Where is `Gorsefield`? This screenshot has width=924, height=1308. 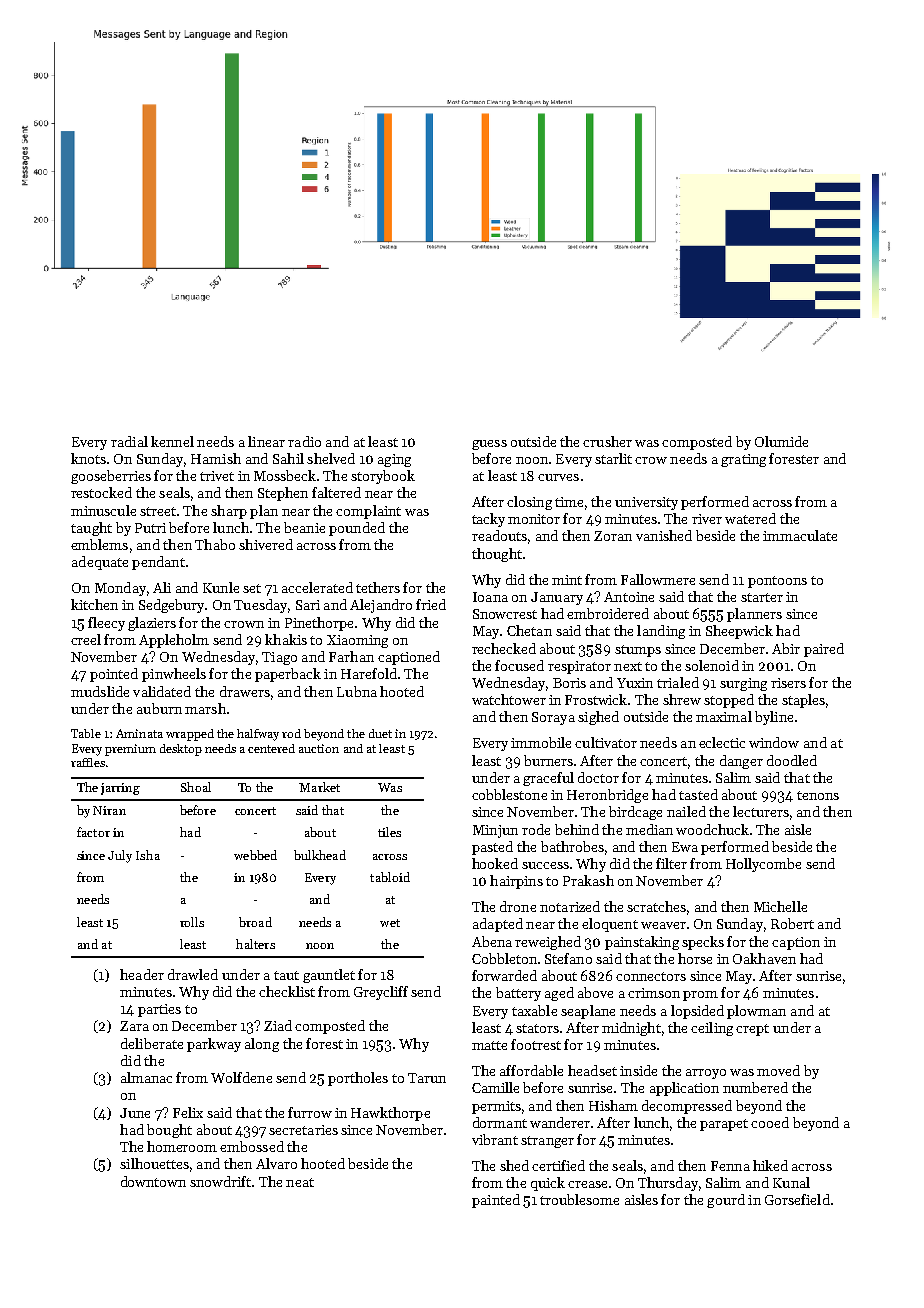
Gorsefield is located at coordinates (797, 1199).
